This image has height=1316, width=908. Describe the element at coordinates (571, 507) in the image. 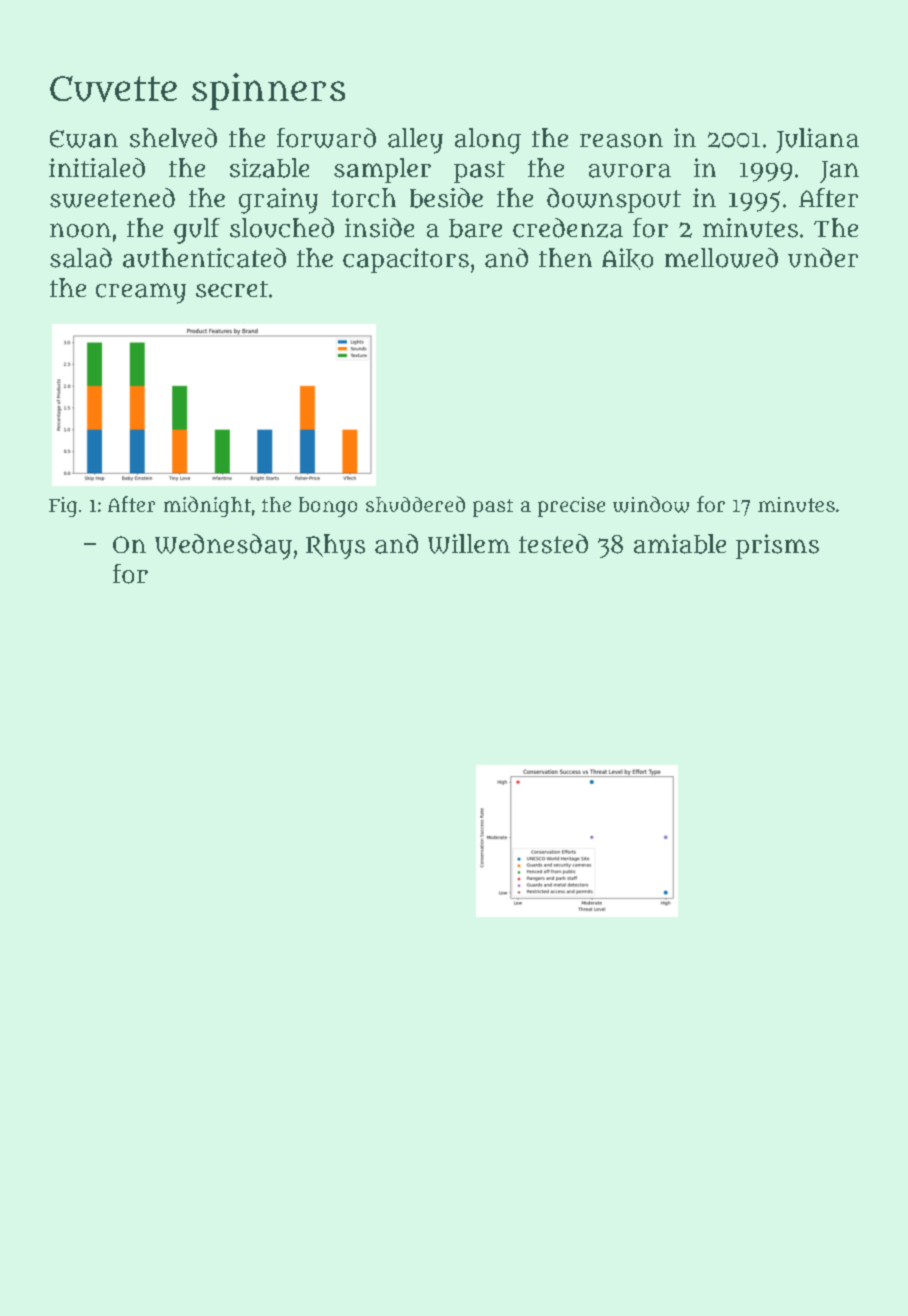

I see `precise` at that location.
